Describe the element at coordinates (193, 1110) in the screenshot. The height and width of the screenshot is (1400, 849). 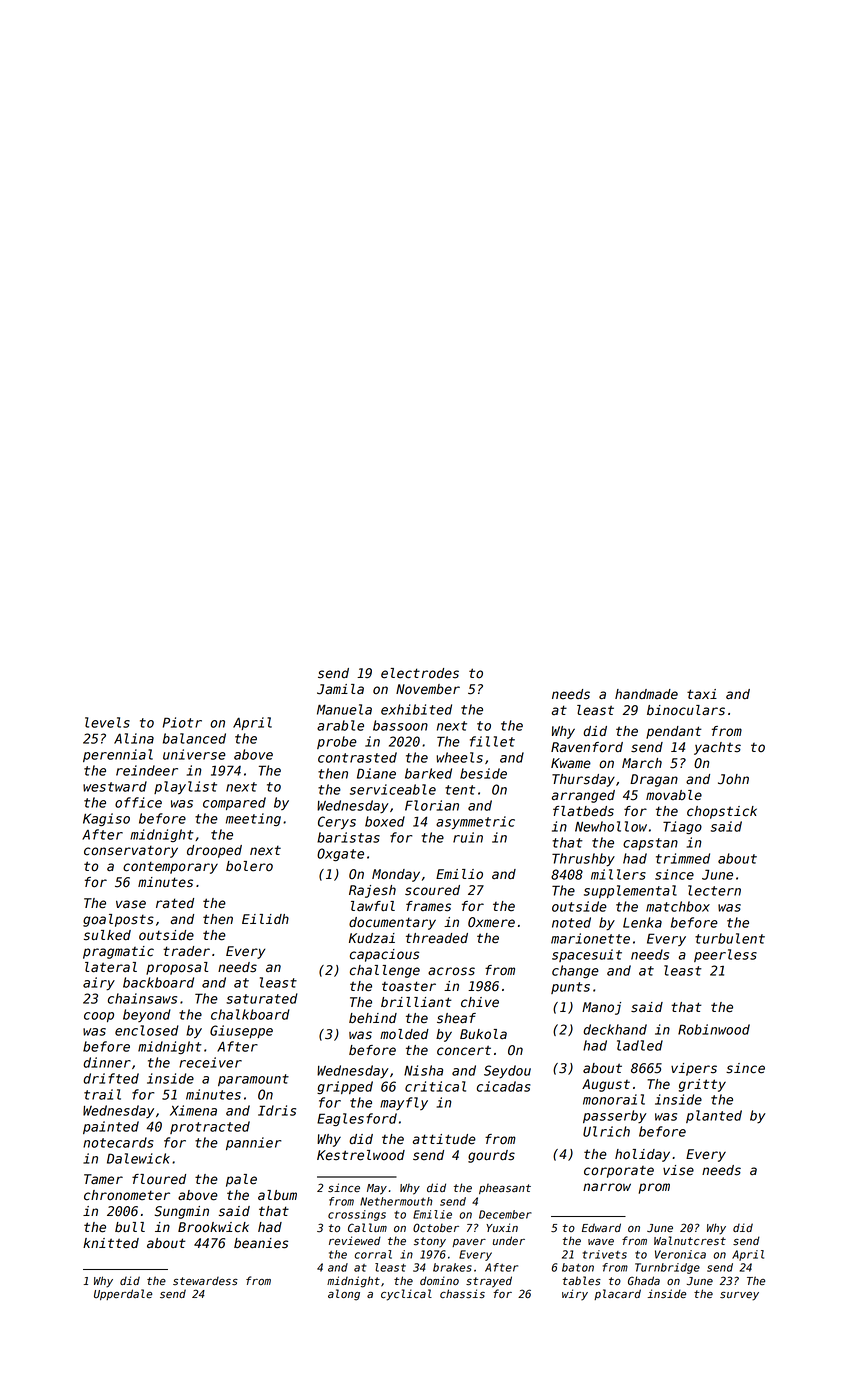
I see `Ximena` at that location.
